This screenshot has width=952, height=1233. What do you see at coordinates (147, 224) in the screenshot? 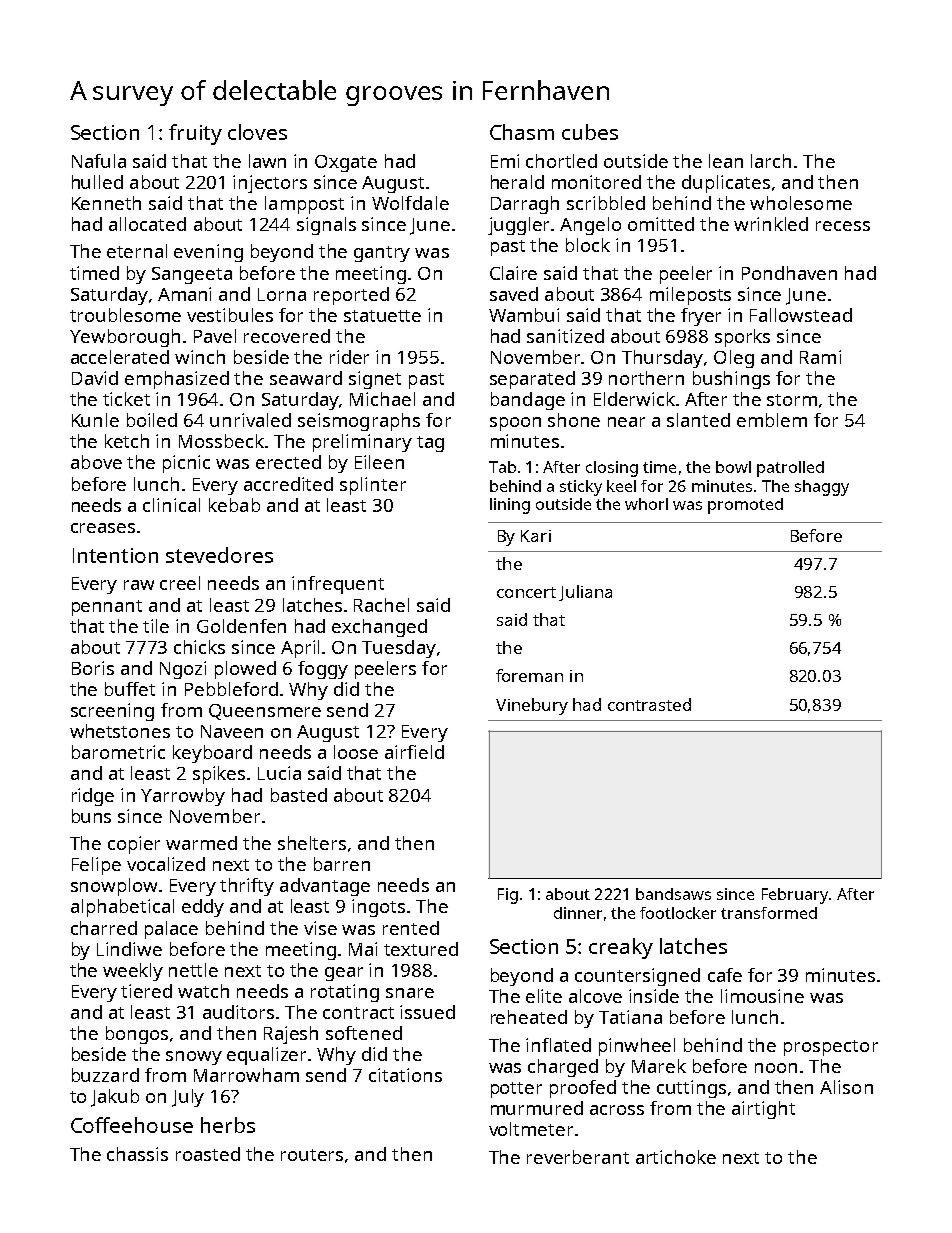
I see `allocated` at bounding box center [147, 224].
